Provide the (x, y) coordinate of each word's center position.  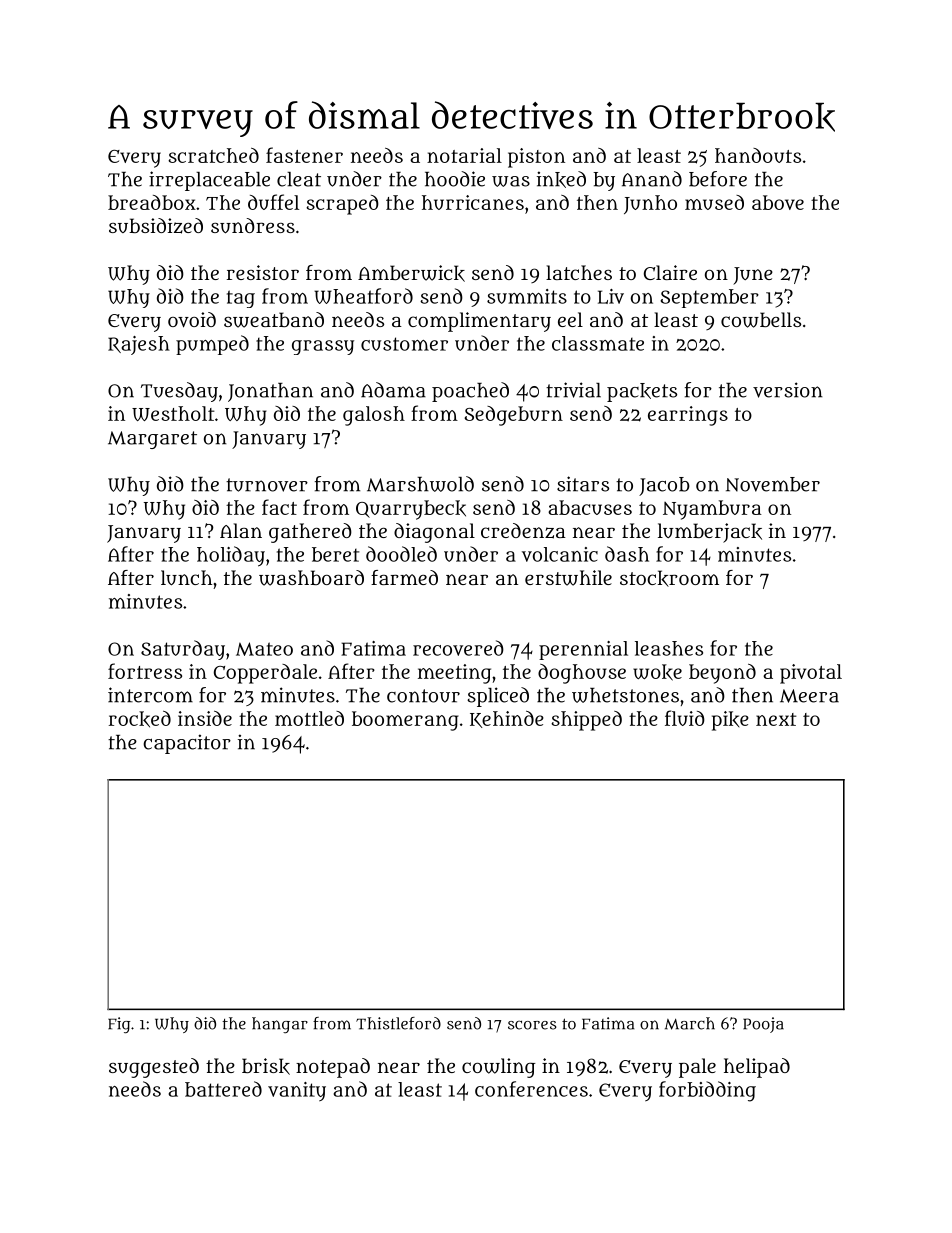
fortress (145, 671)
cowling (499, 1068)
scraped (342, 205)
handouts (758, 155)
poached (470, 392)
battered (223, 1089)
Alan (241, 530)
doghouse (582, 674)
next (776, 719)
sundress (253, 226)
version (788, 390)
